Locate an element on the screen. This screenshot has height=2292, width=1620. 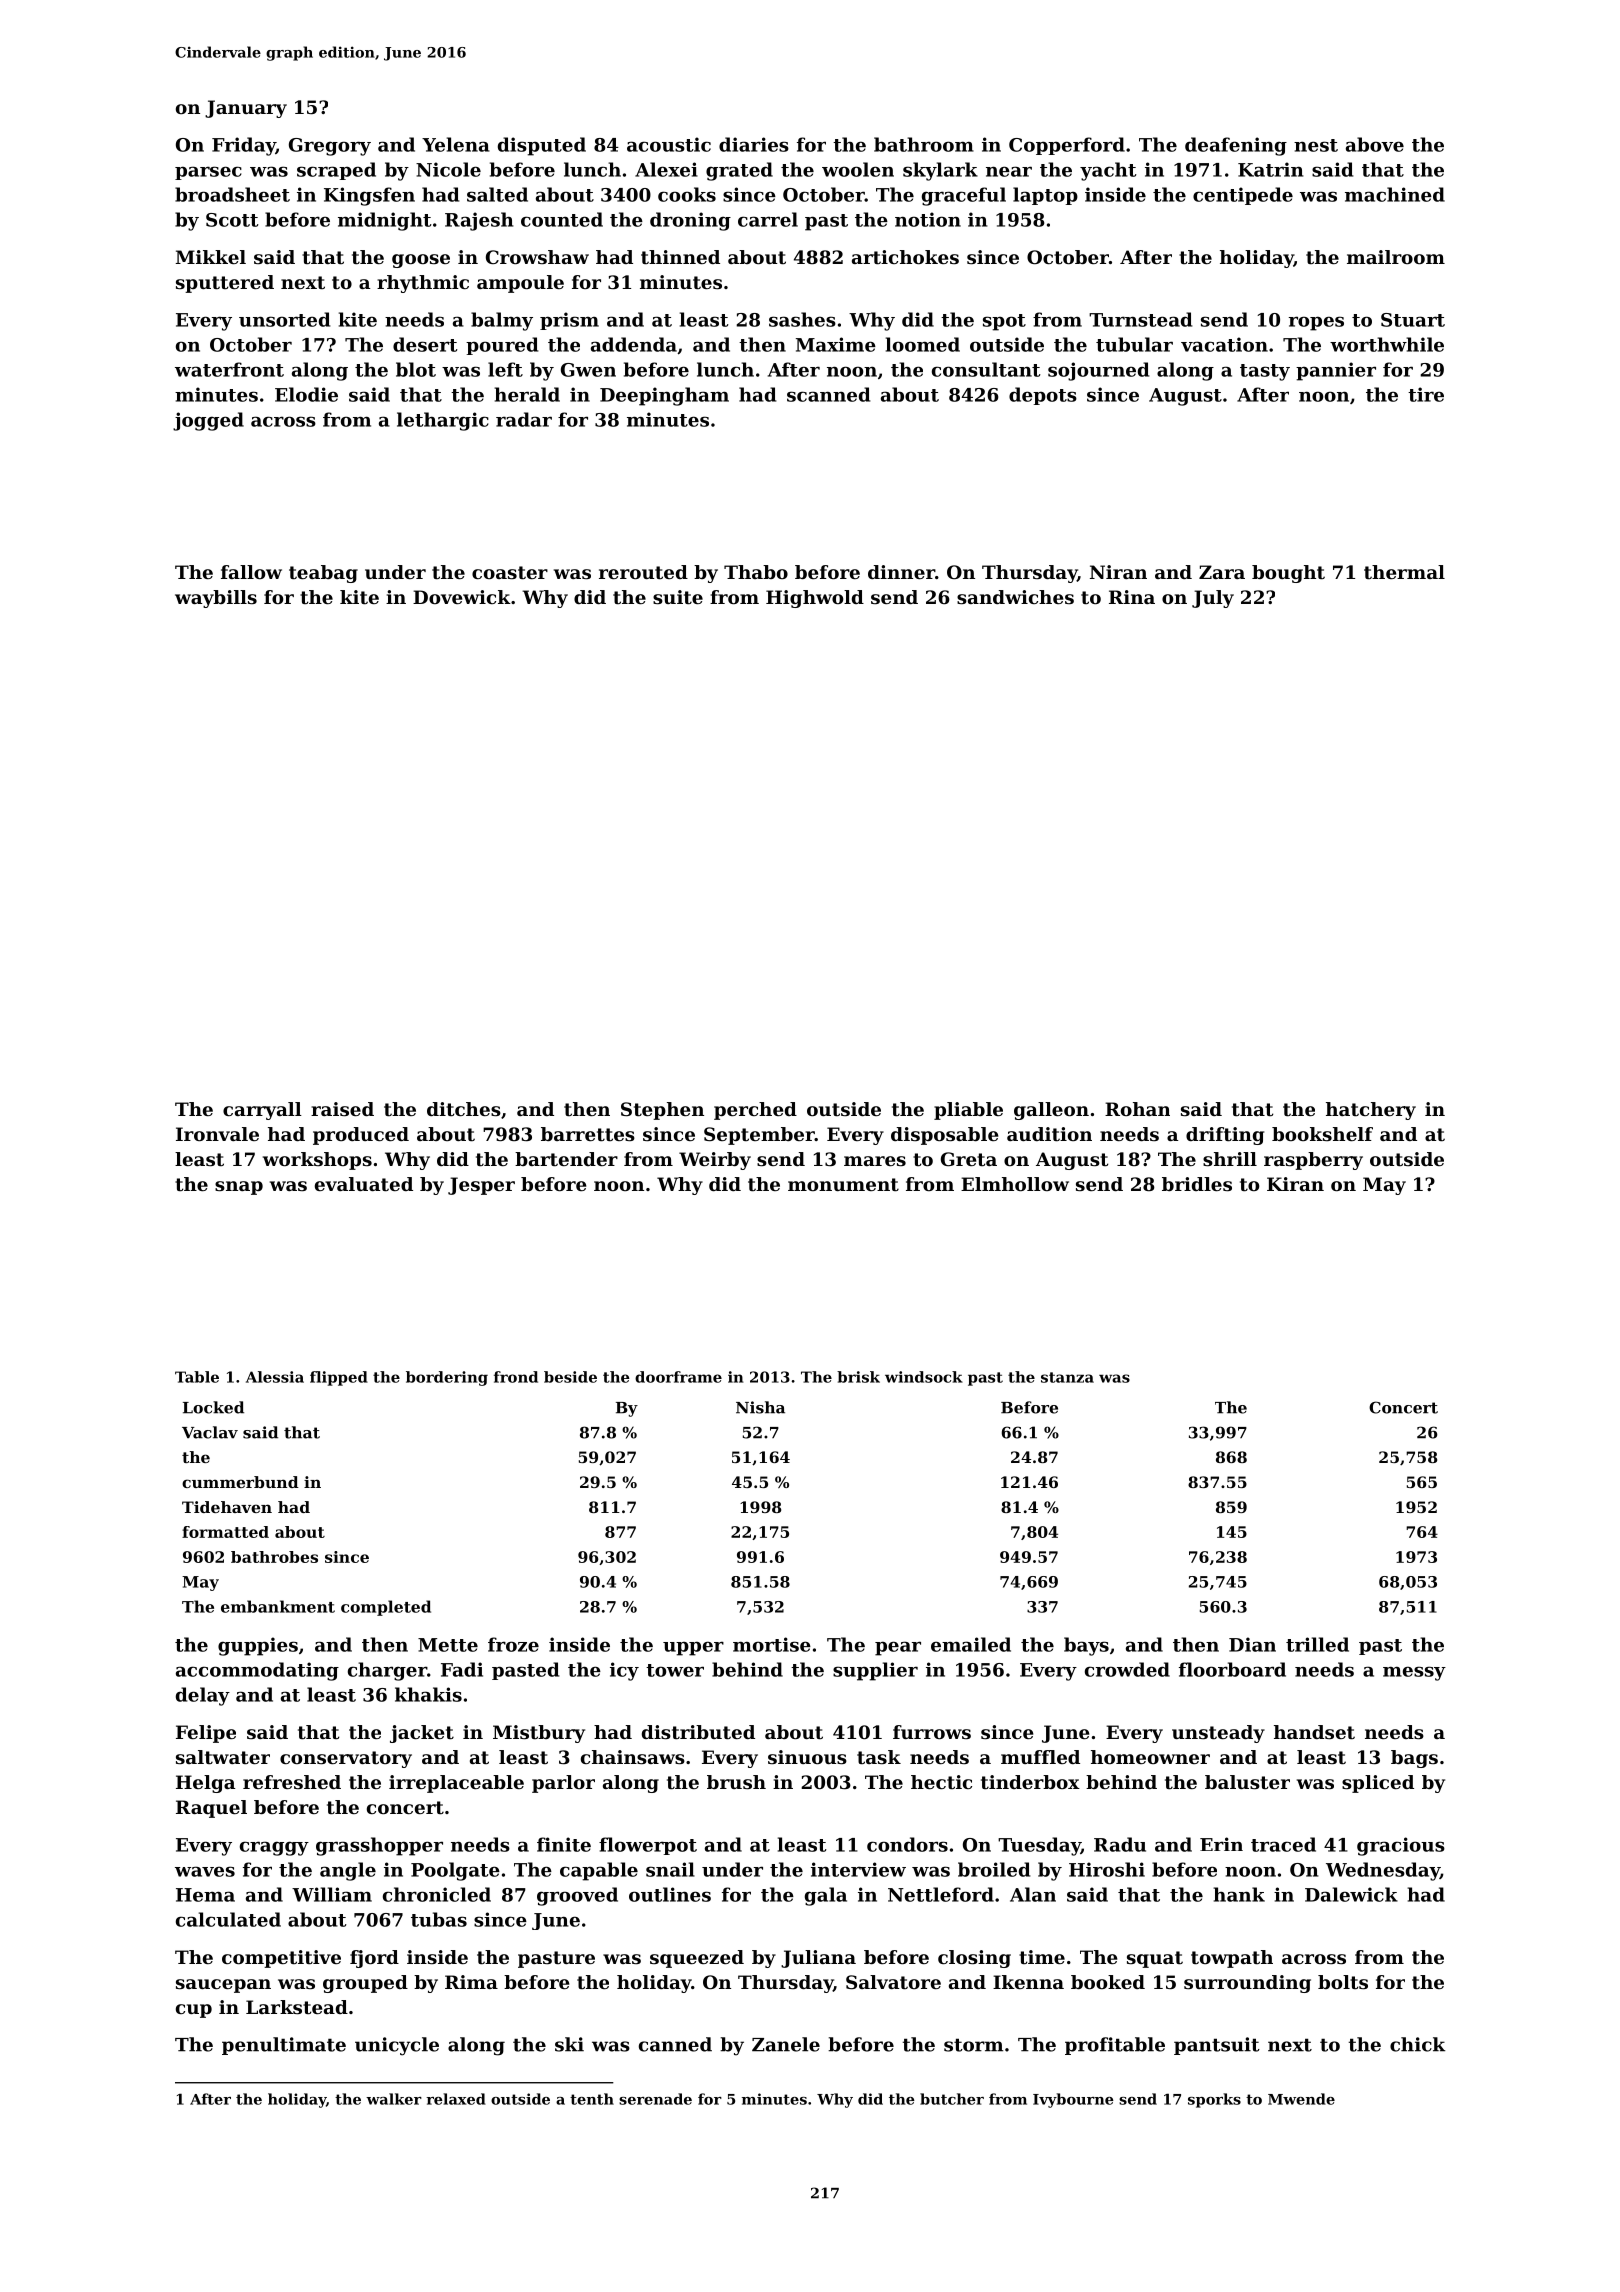
January is located at coordinates (246, 109).
